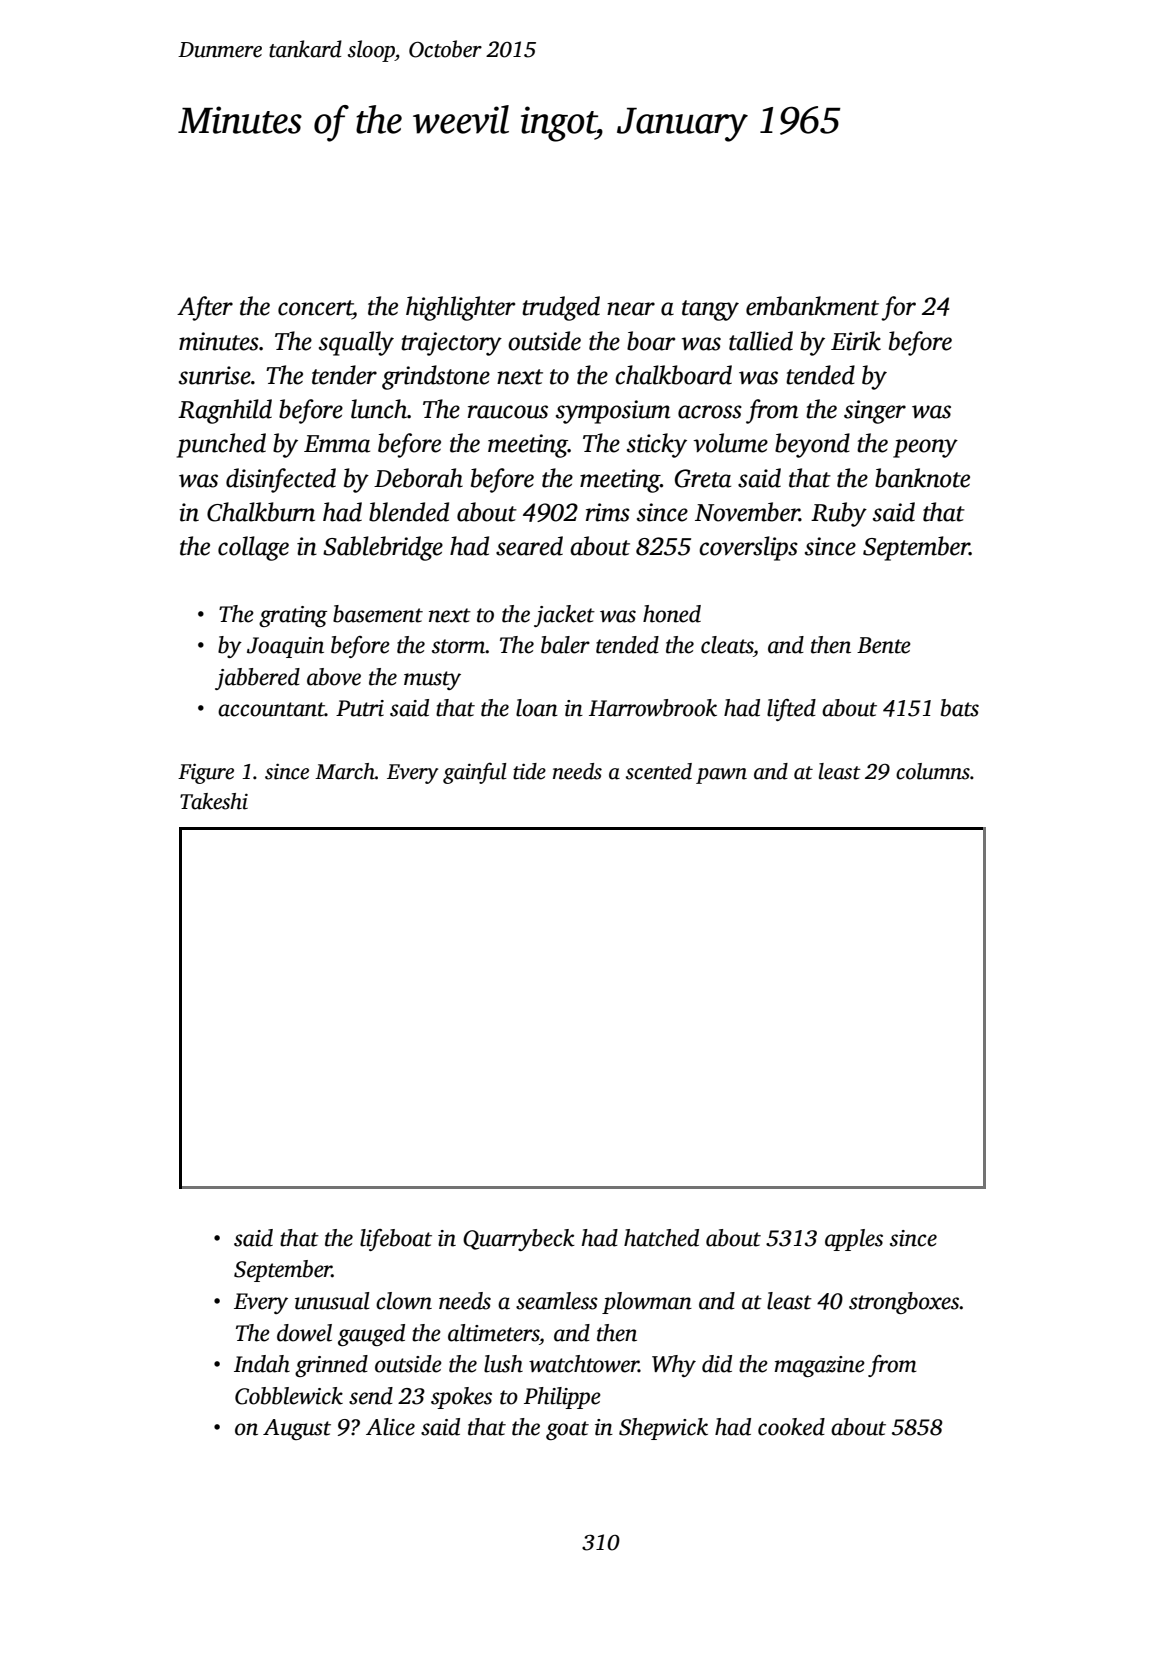 Image resolution: width=1165 pixels, height=1654 pixels. Describe the element at coordinates (791, 710) in the screenshot. I see `lifted` at that location.
